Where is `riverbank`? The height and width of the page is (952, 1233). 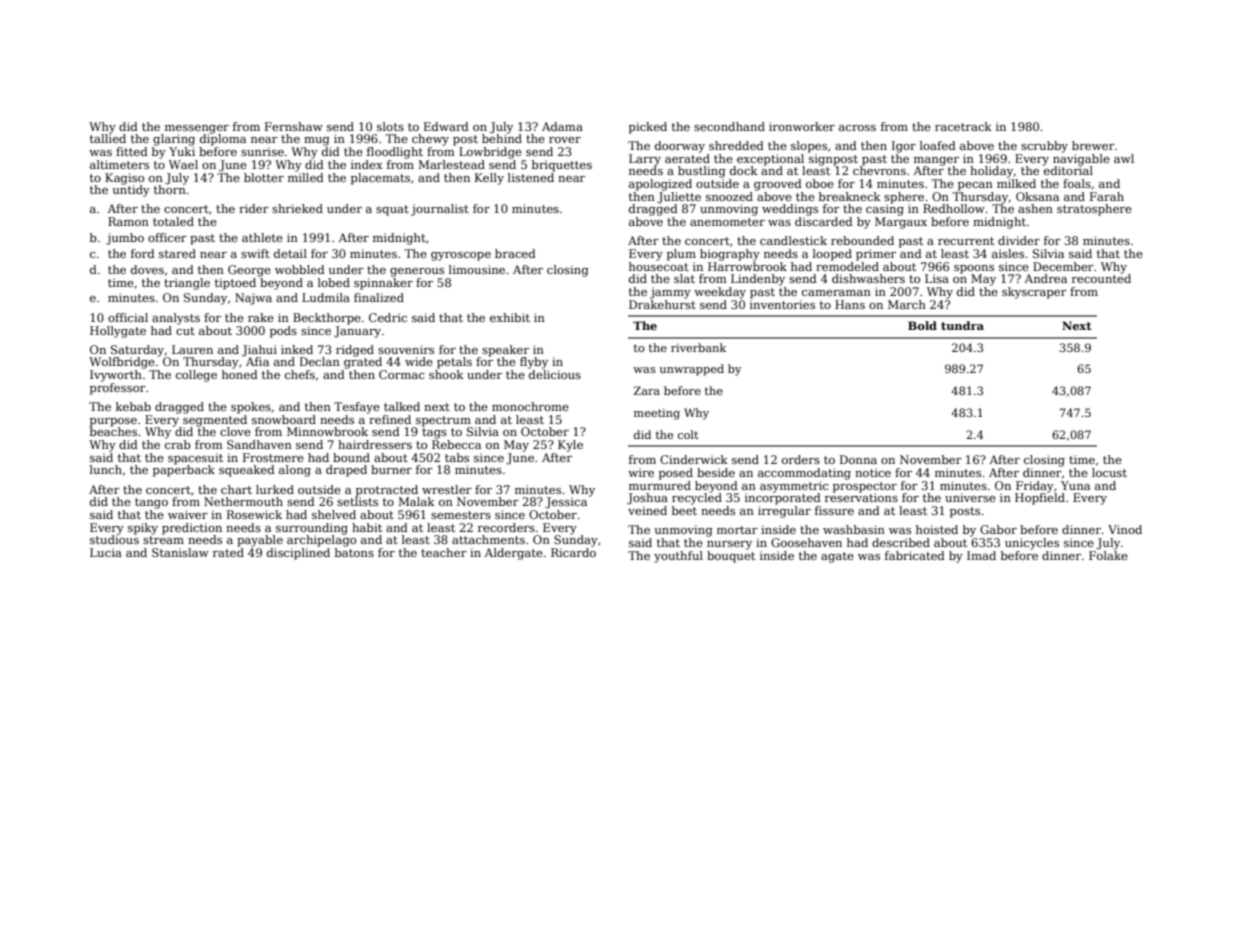
riverbank is located at coordinates (698, 347).
